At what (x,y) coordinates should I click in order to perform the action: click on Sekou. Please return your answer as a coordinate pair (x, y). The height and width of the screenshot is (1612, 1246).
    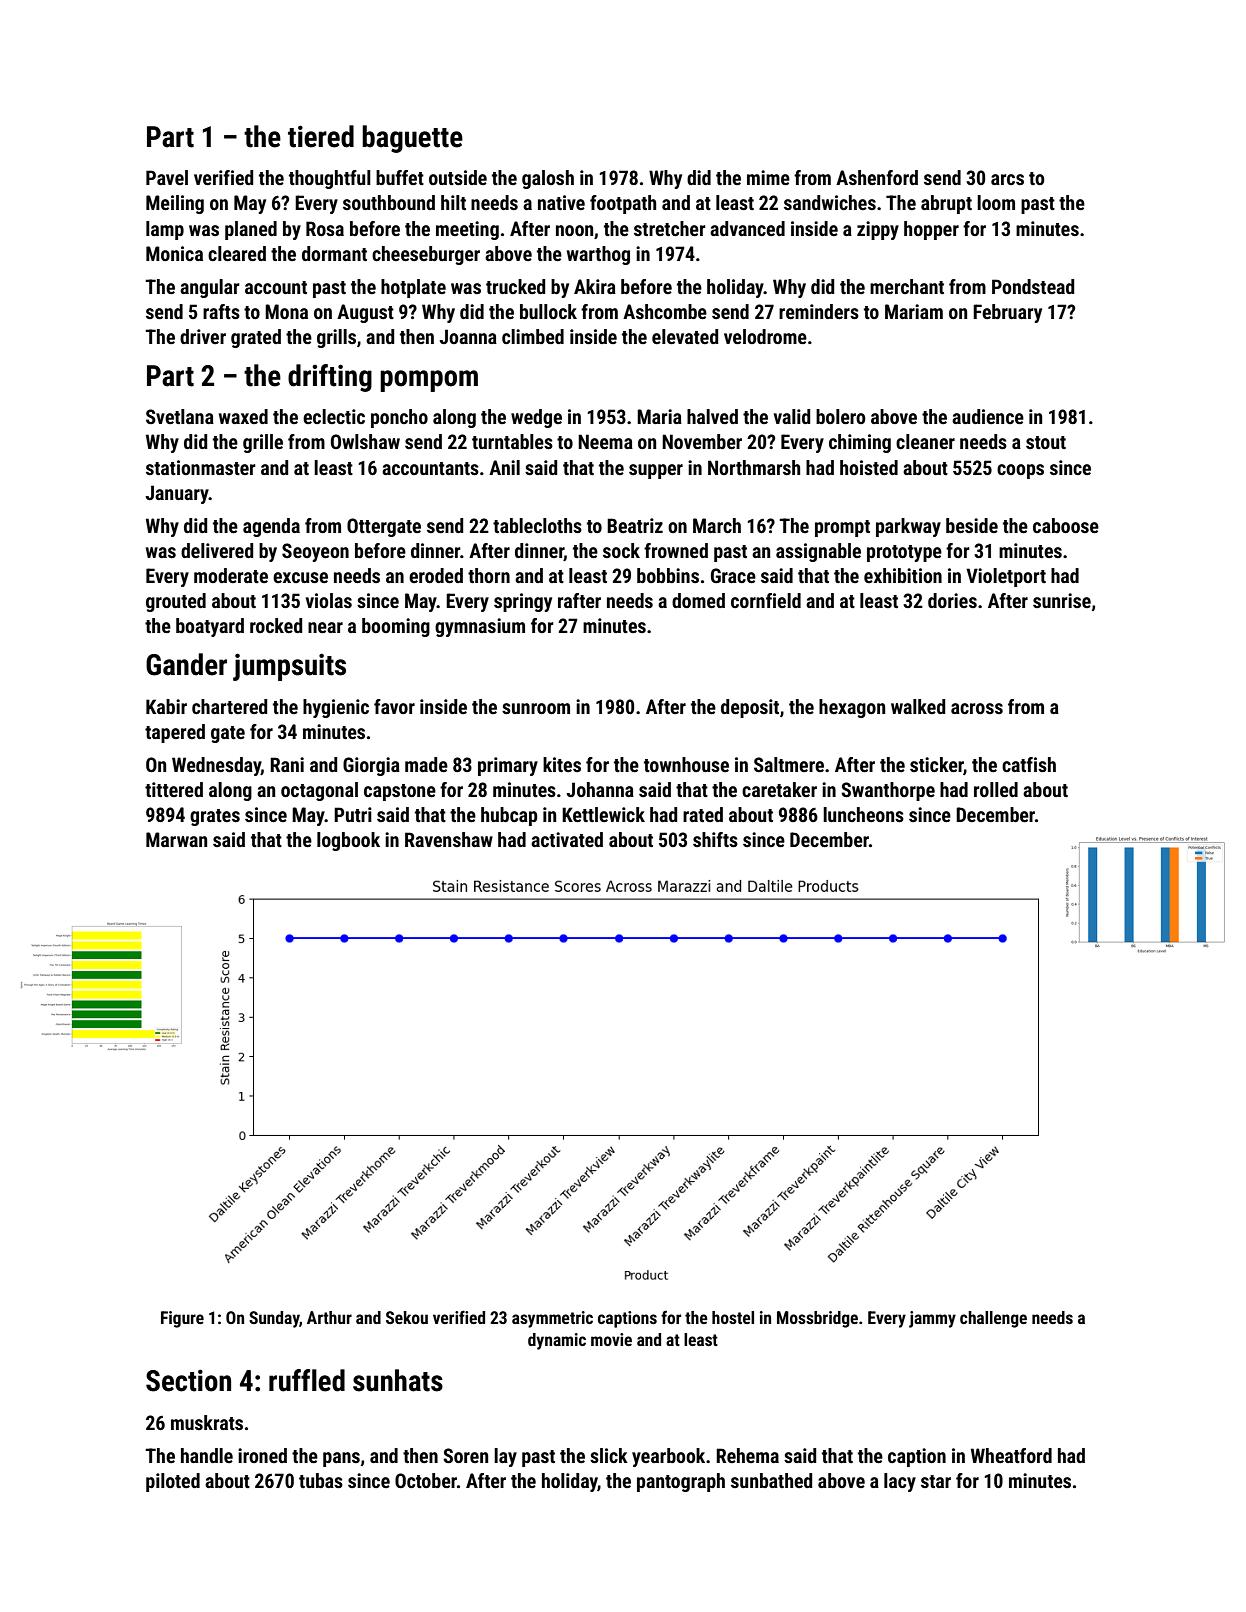
    Looking at the image, I should click on (407, 1317).
